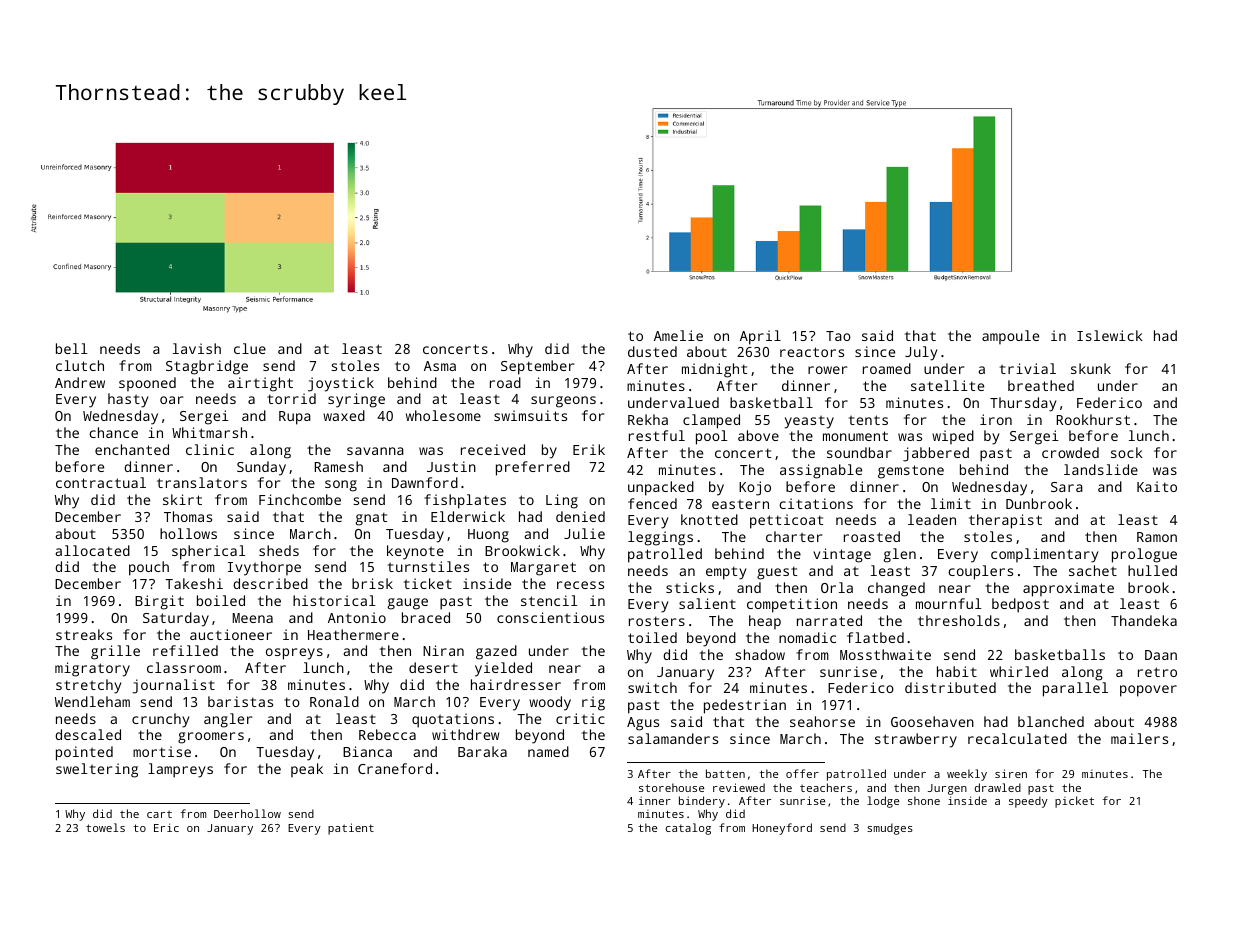  What do you see at coordinates (105, 827) in the screenshot?
I see `towels` at bounding box center [105, 827].
